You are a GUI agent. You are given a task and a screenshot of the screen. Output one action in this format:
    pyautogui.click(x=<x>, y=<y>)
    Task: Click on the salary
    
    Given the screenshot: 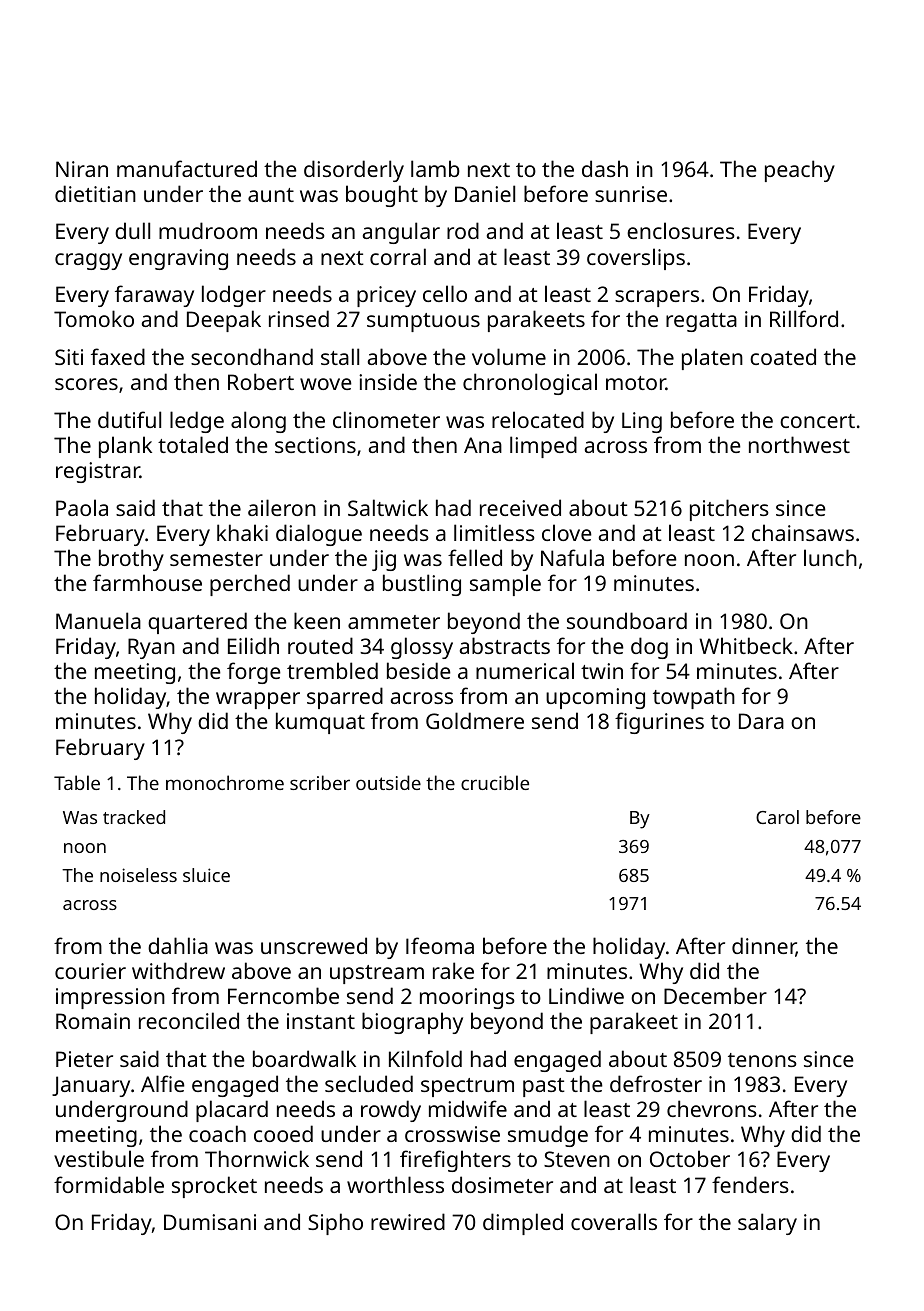 What is the action you would take?
    pyautogui.click(x=767, y=1224)
